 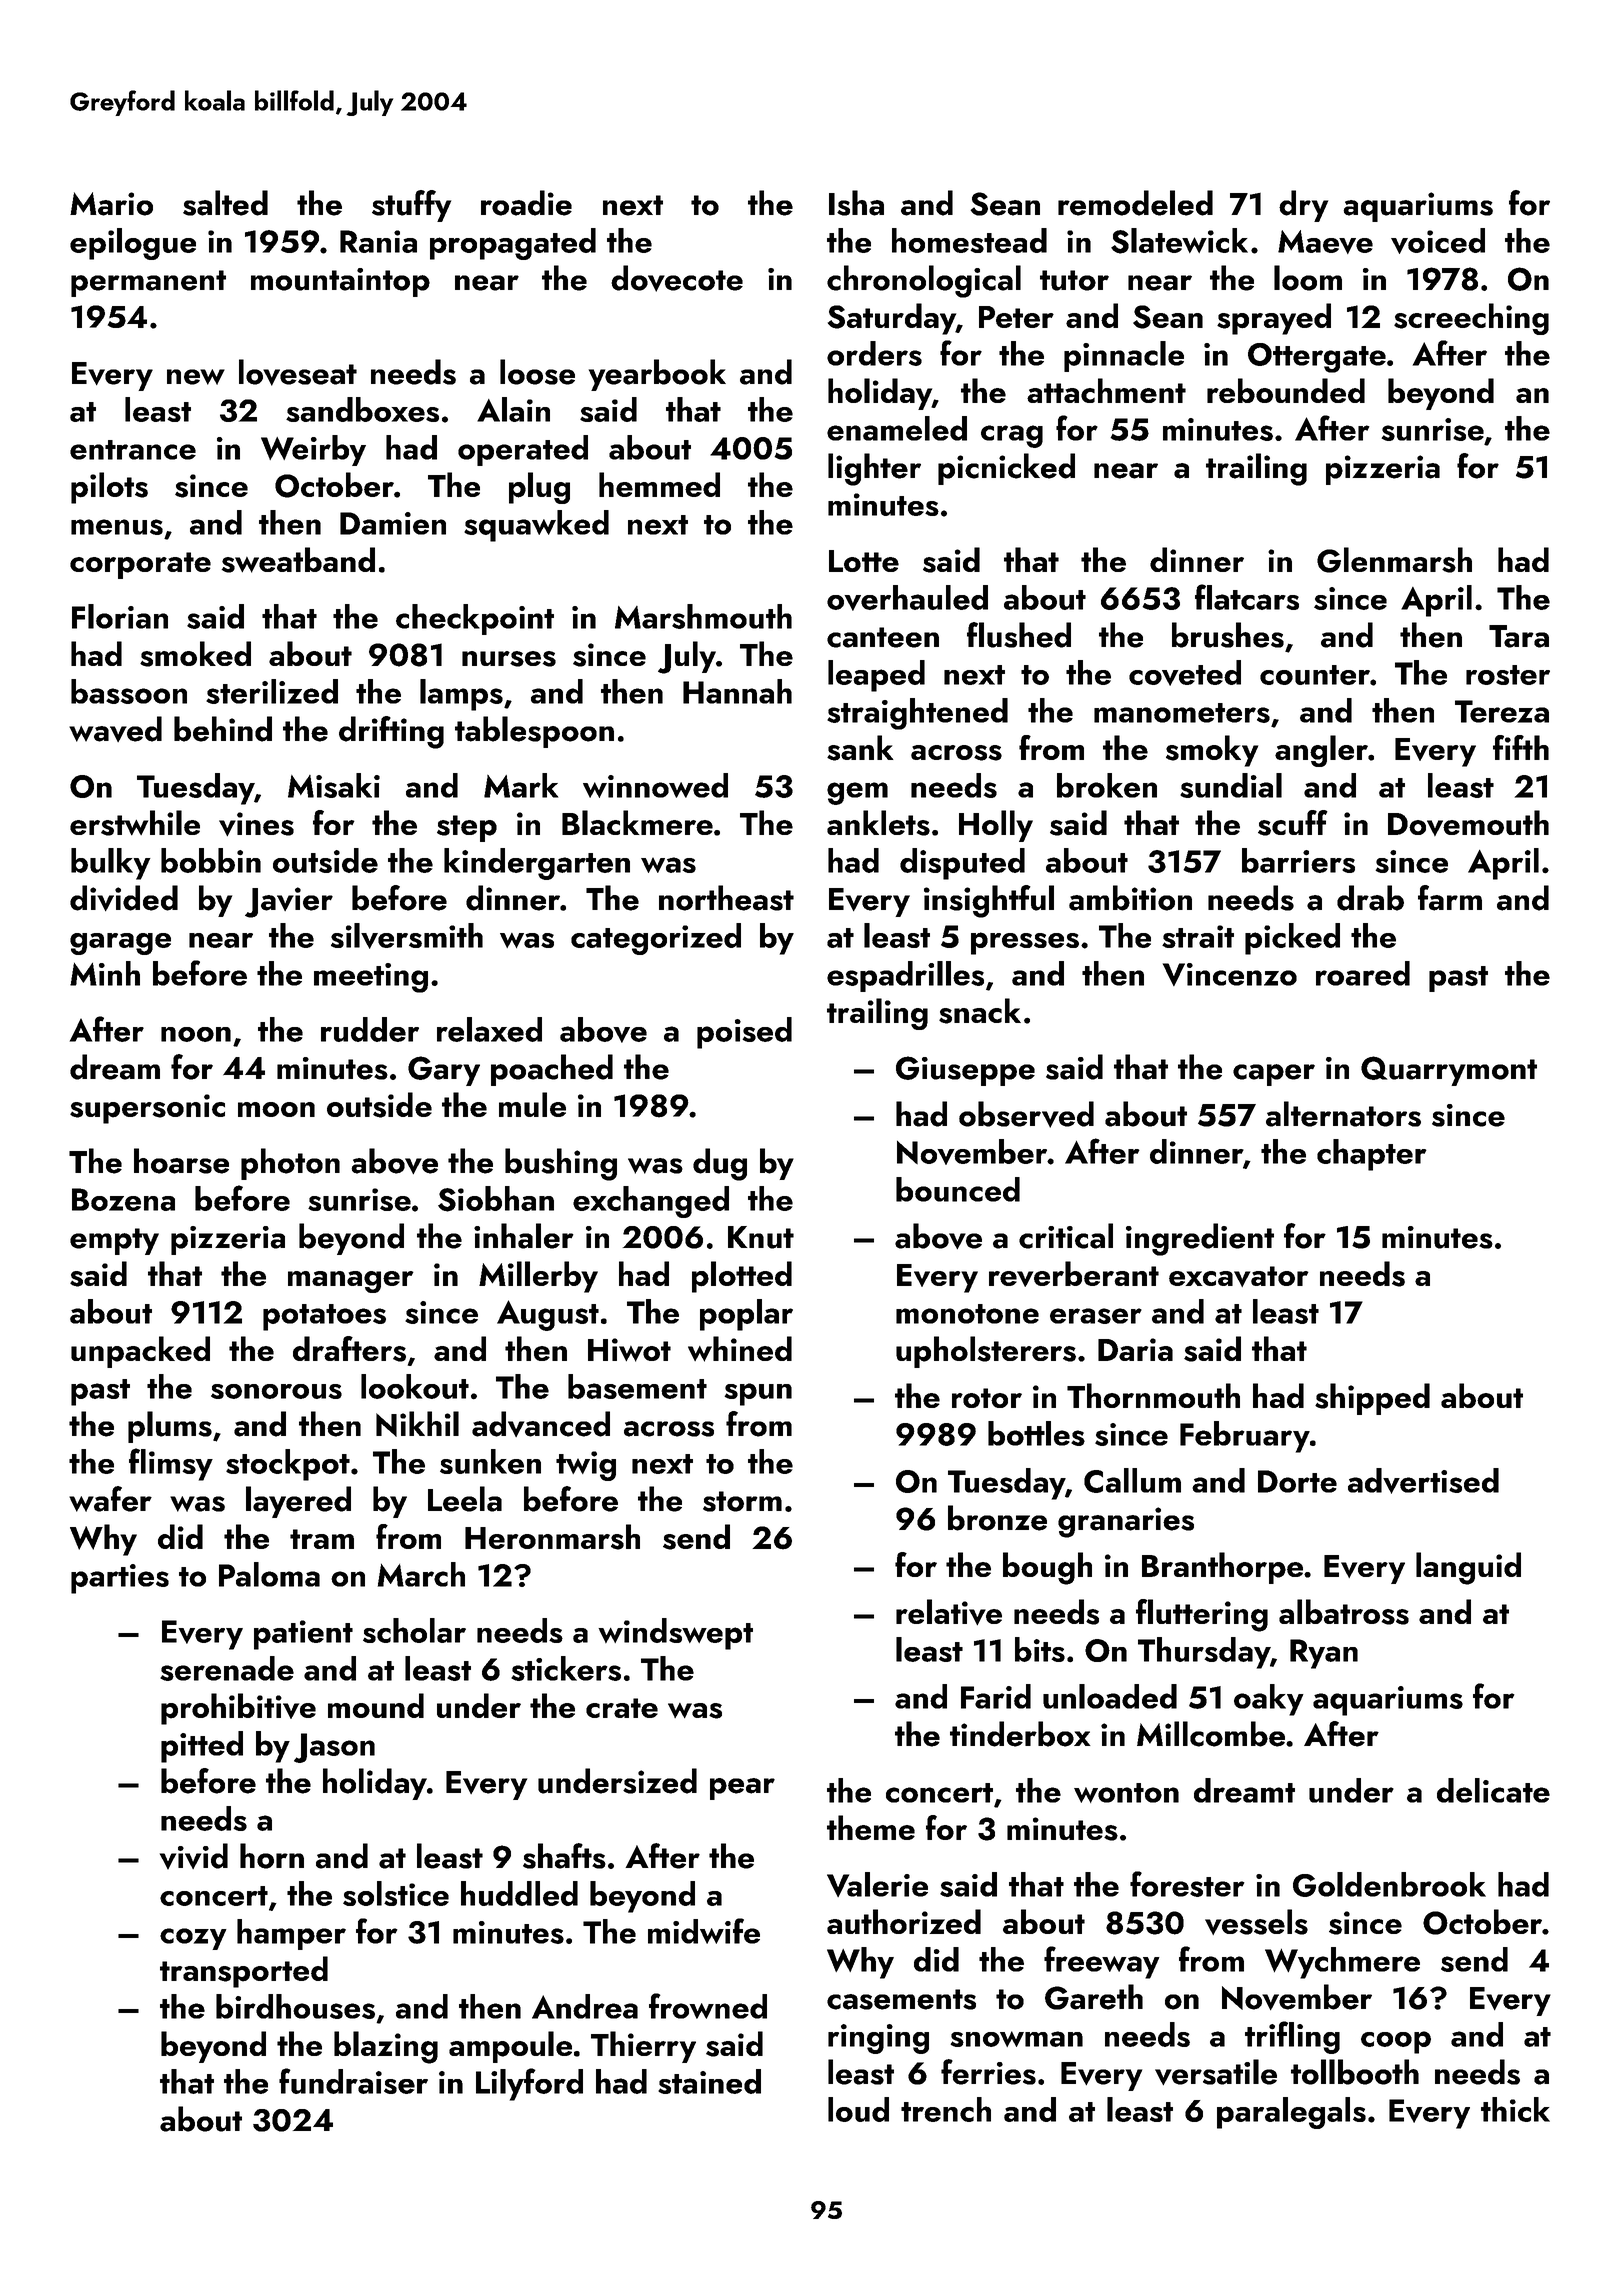 I want to click on permanent, so click(x=148, y=283).
